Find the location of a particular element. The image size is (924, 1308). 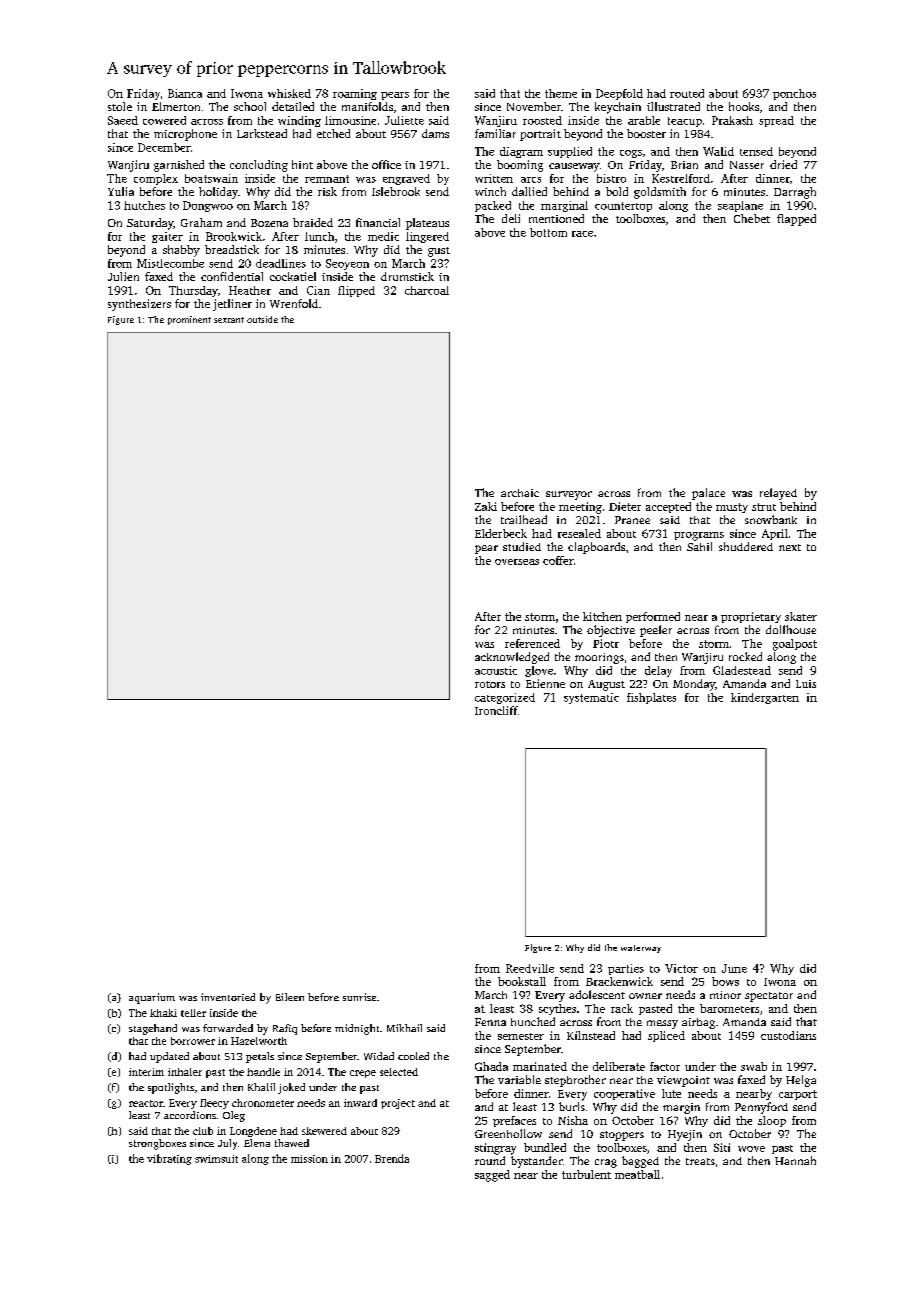

prominent is located at coordinates (189, 320).
